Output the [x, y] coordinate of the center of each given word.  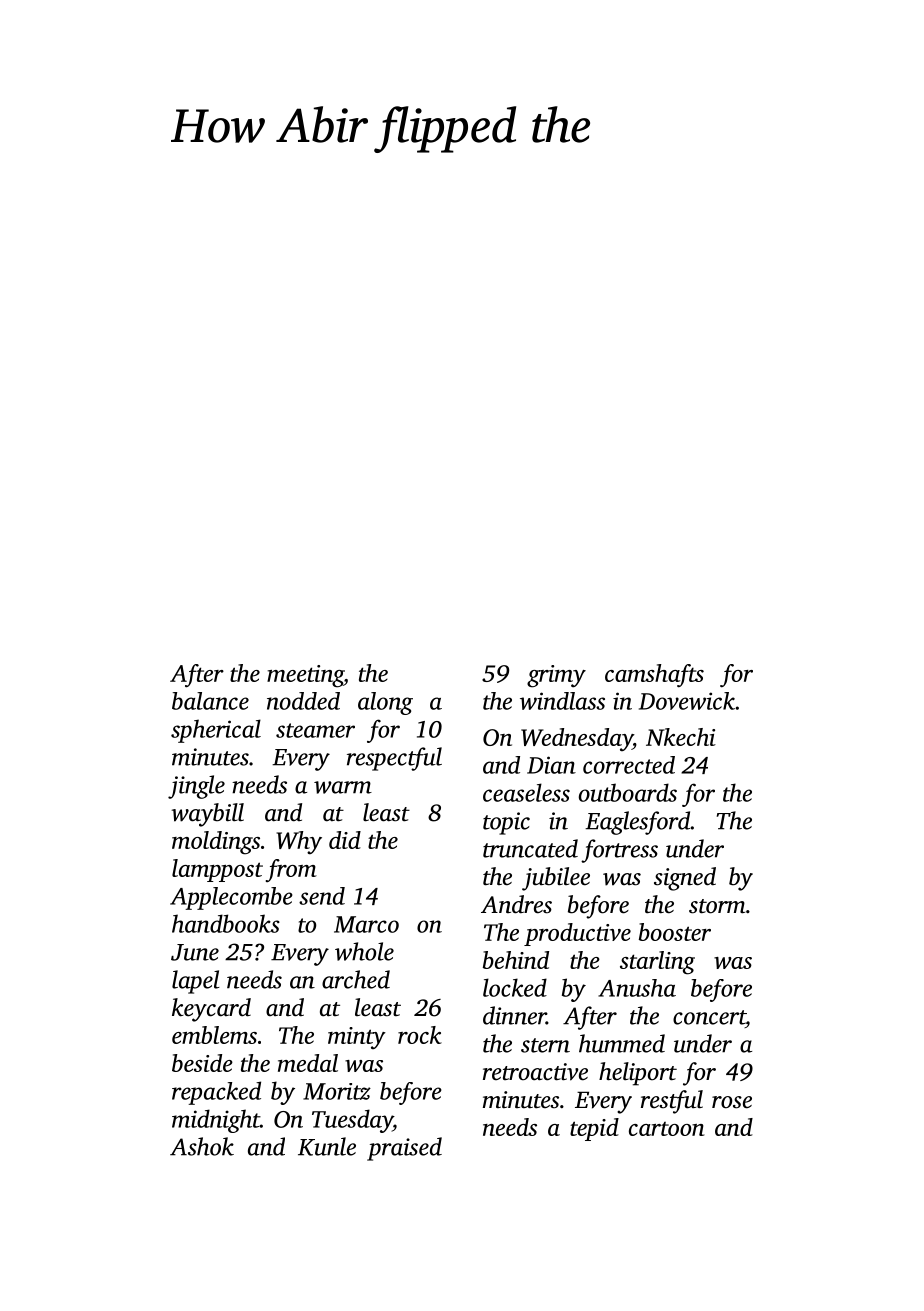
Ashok [202, 1146]
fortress [619, 851]
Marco [366, 924]
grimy [556, 676]
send [322, 896]
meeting [305, 676]
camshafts [654, 676]
